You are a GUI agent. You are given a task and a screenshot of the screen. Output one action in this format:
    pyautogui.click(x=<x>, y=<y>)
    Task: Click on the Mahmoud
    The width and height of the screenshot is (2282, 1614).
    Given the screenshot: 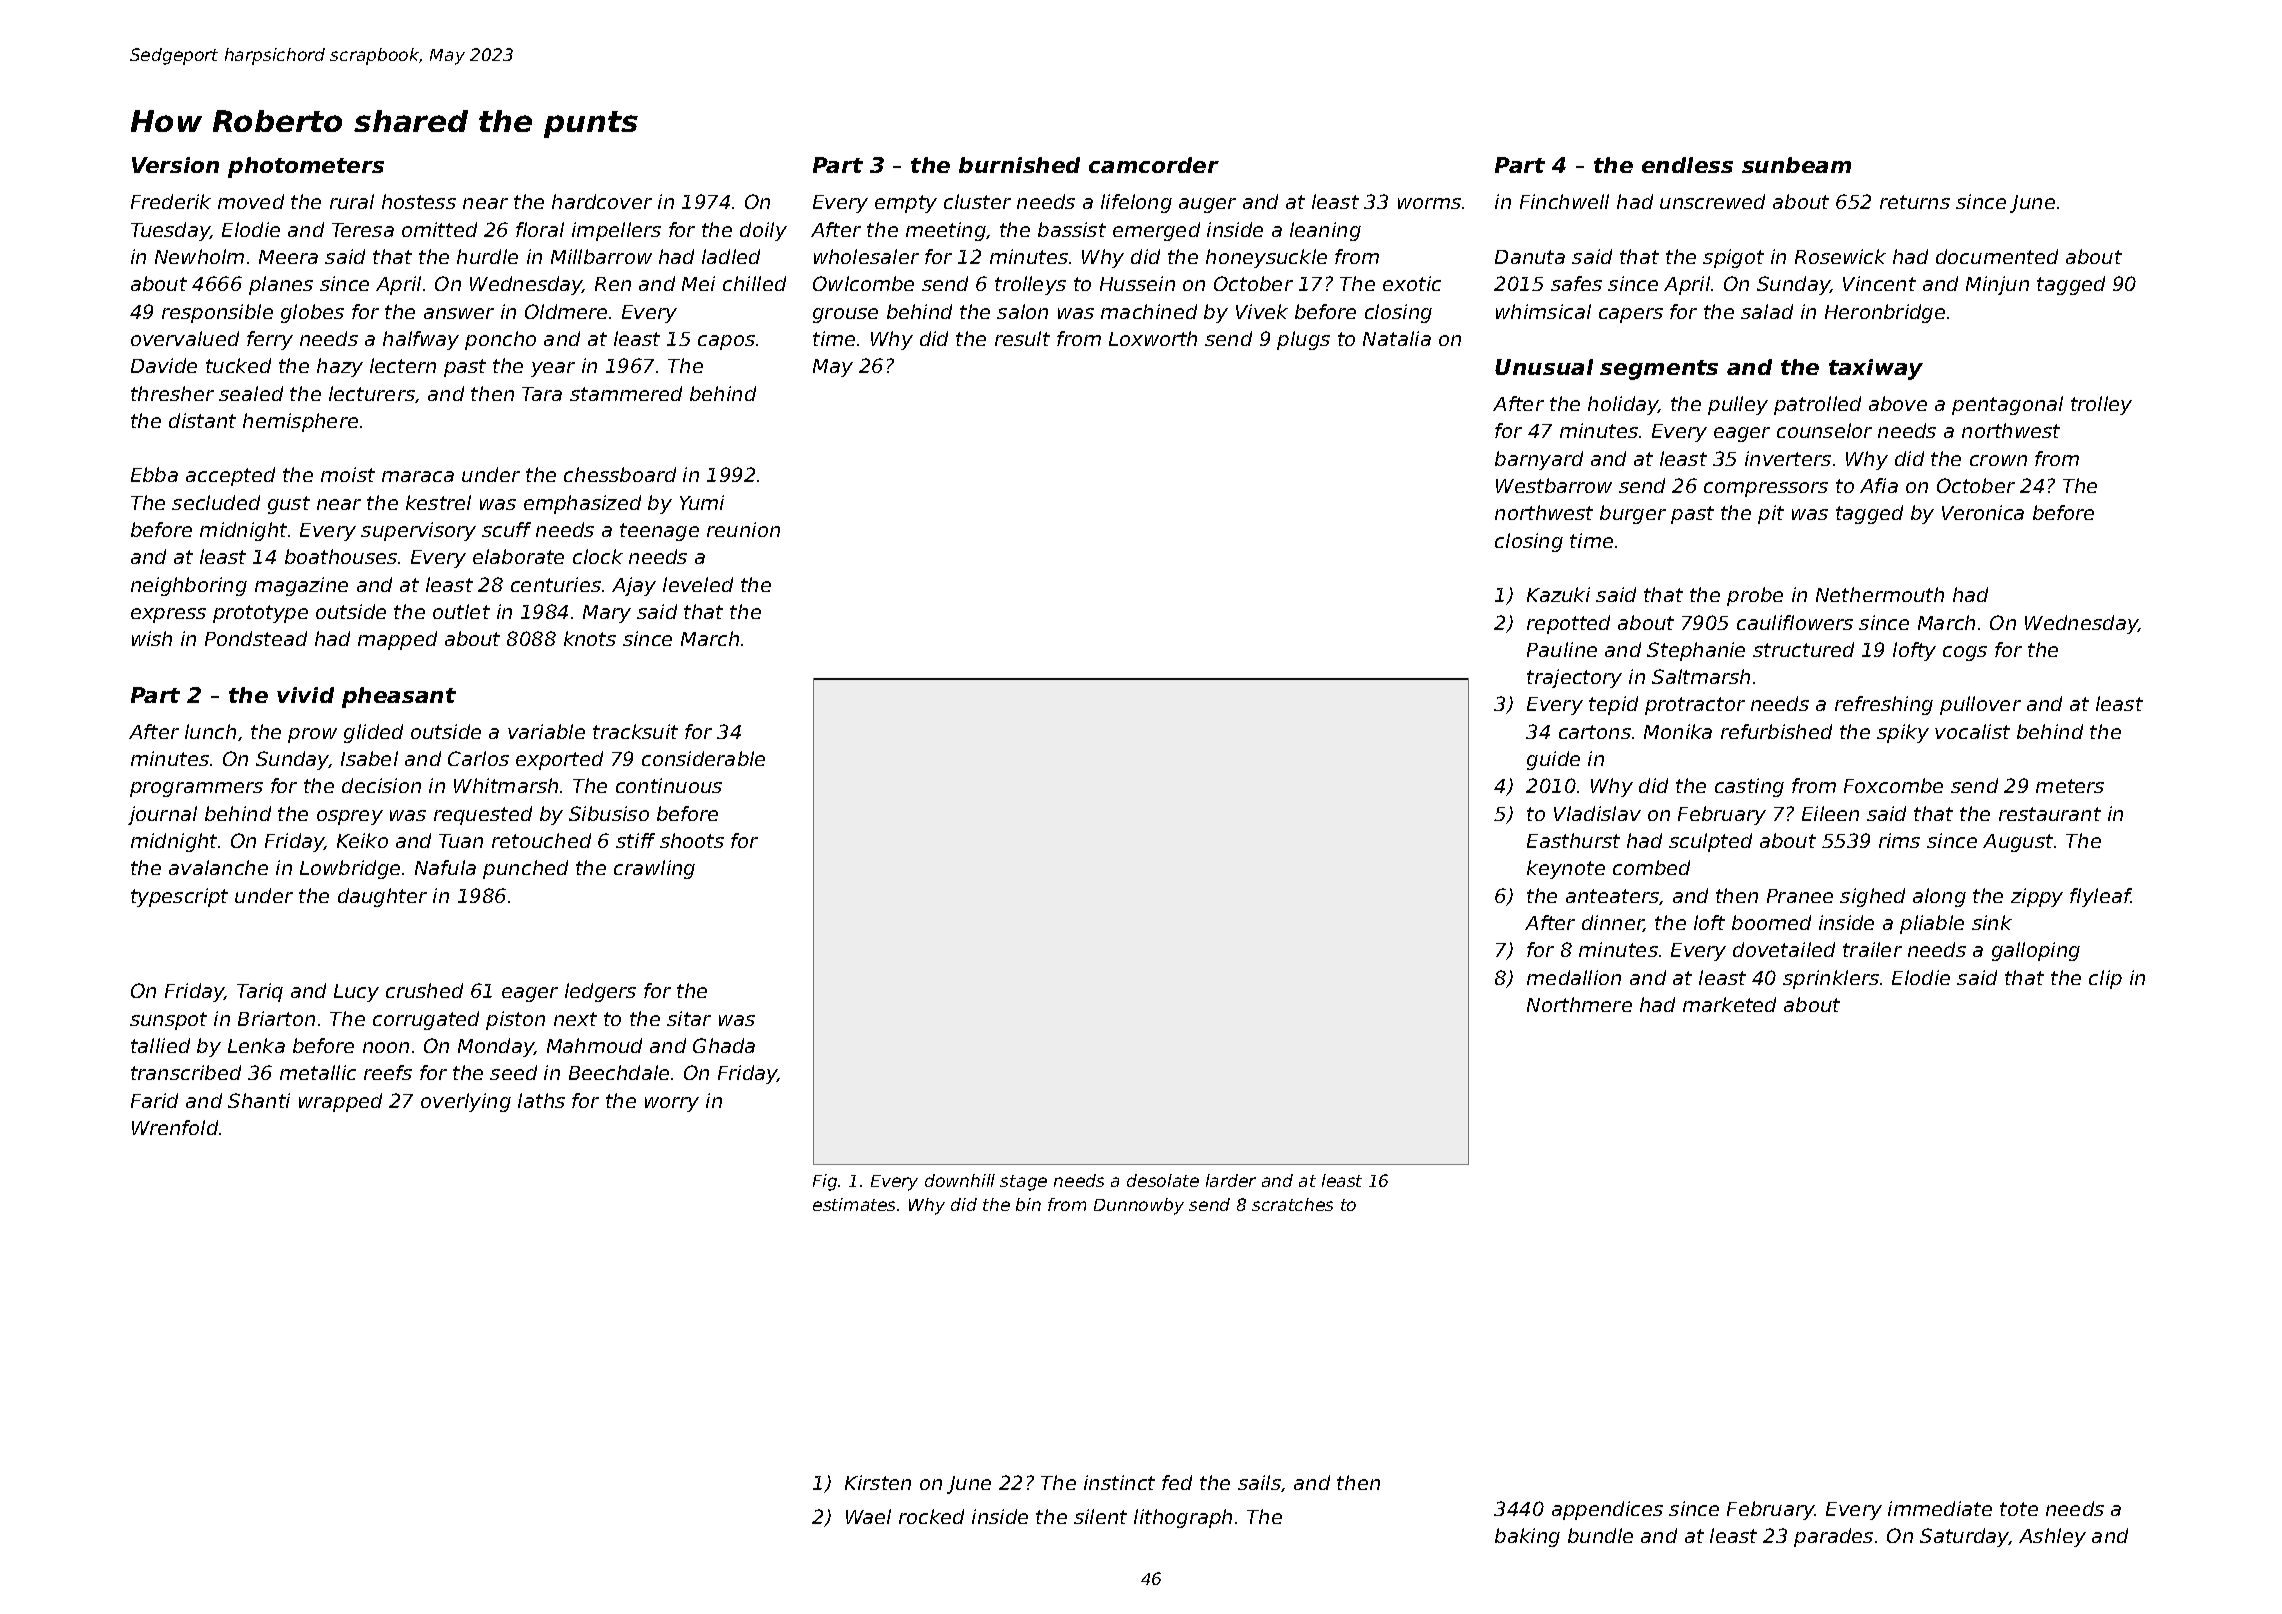 What is the action you would take?
    pyautogui.click(x=594, y=1045)
